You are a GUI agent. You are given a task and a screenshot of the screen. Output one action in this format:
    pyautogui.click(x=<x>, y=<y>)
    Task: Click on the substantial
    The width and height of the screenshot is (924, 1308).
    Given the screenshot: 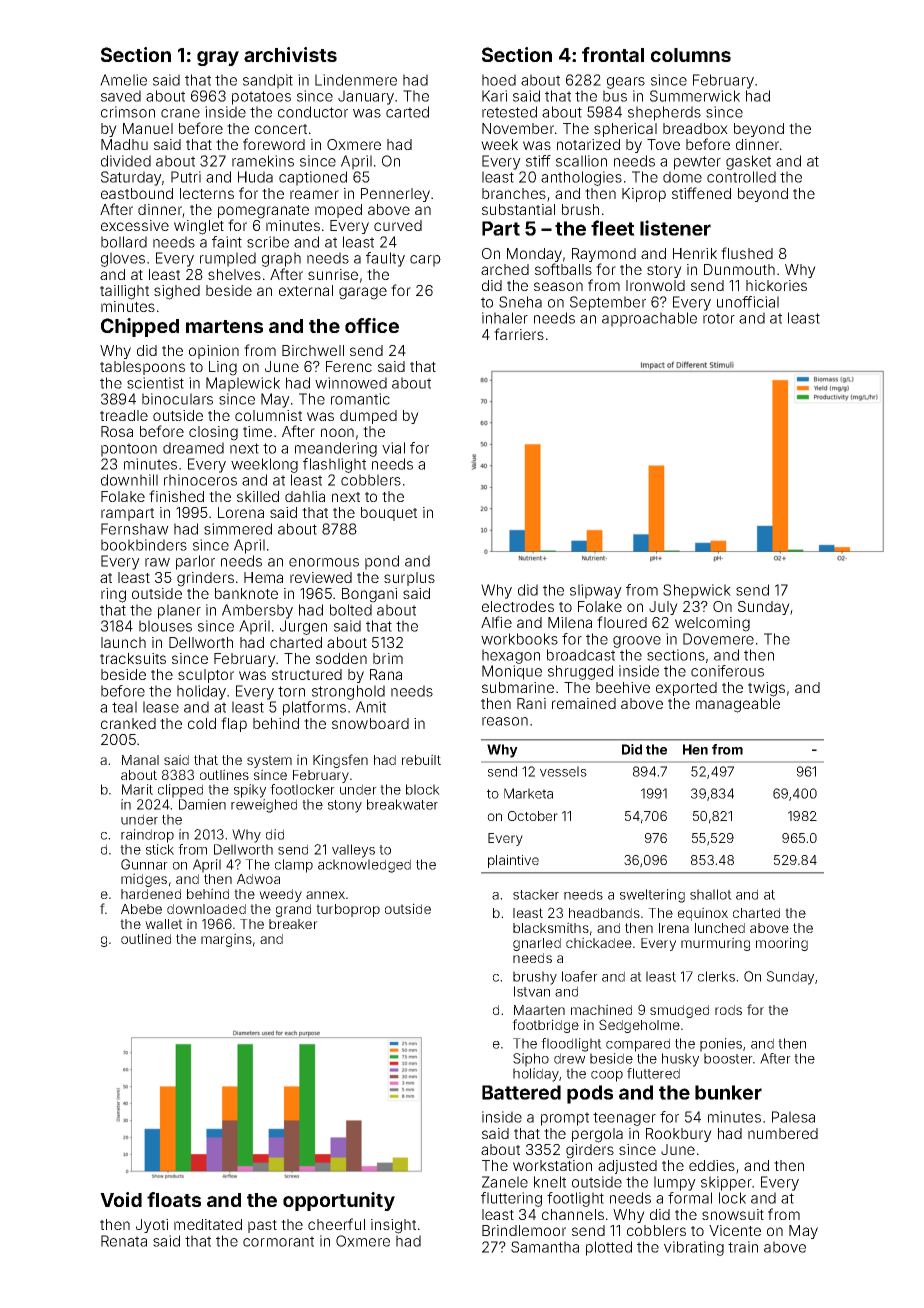 What is the action you would take?
    pyautogui.click(x=518, y=209)
